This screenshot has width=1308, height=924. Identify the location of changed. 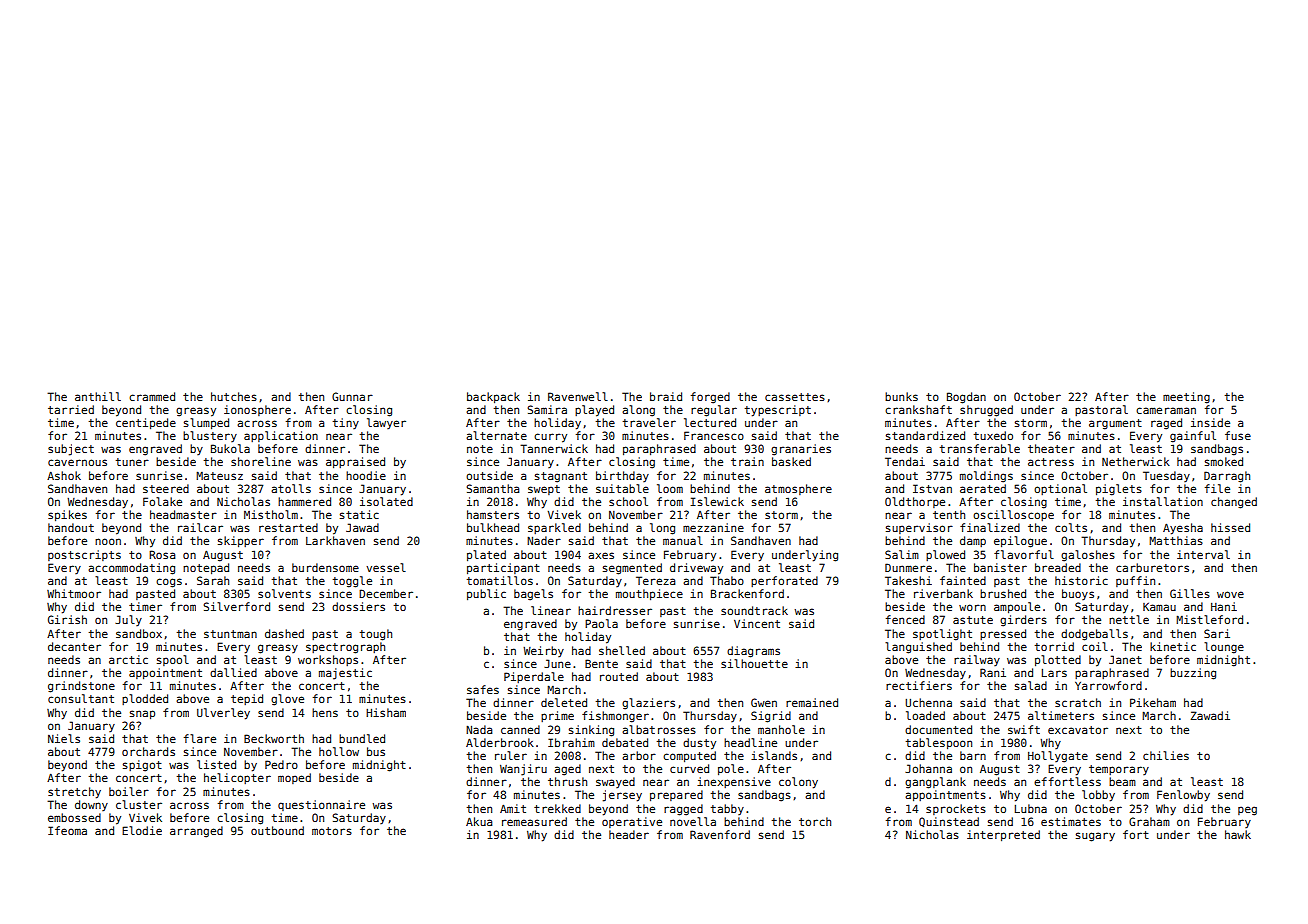
(1234, 503).
